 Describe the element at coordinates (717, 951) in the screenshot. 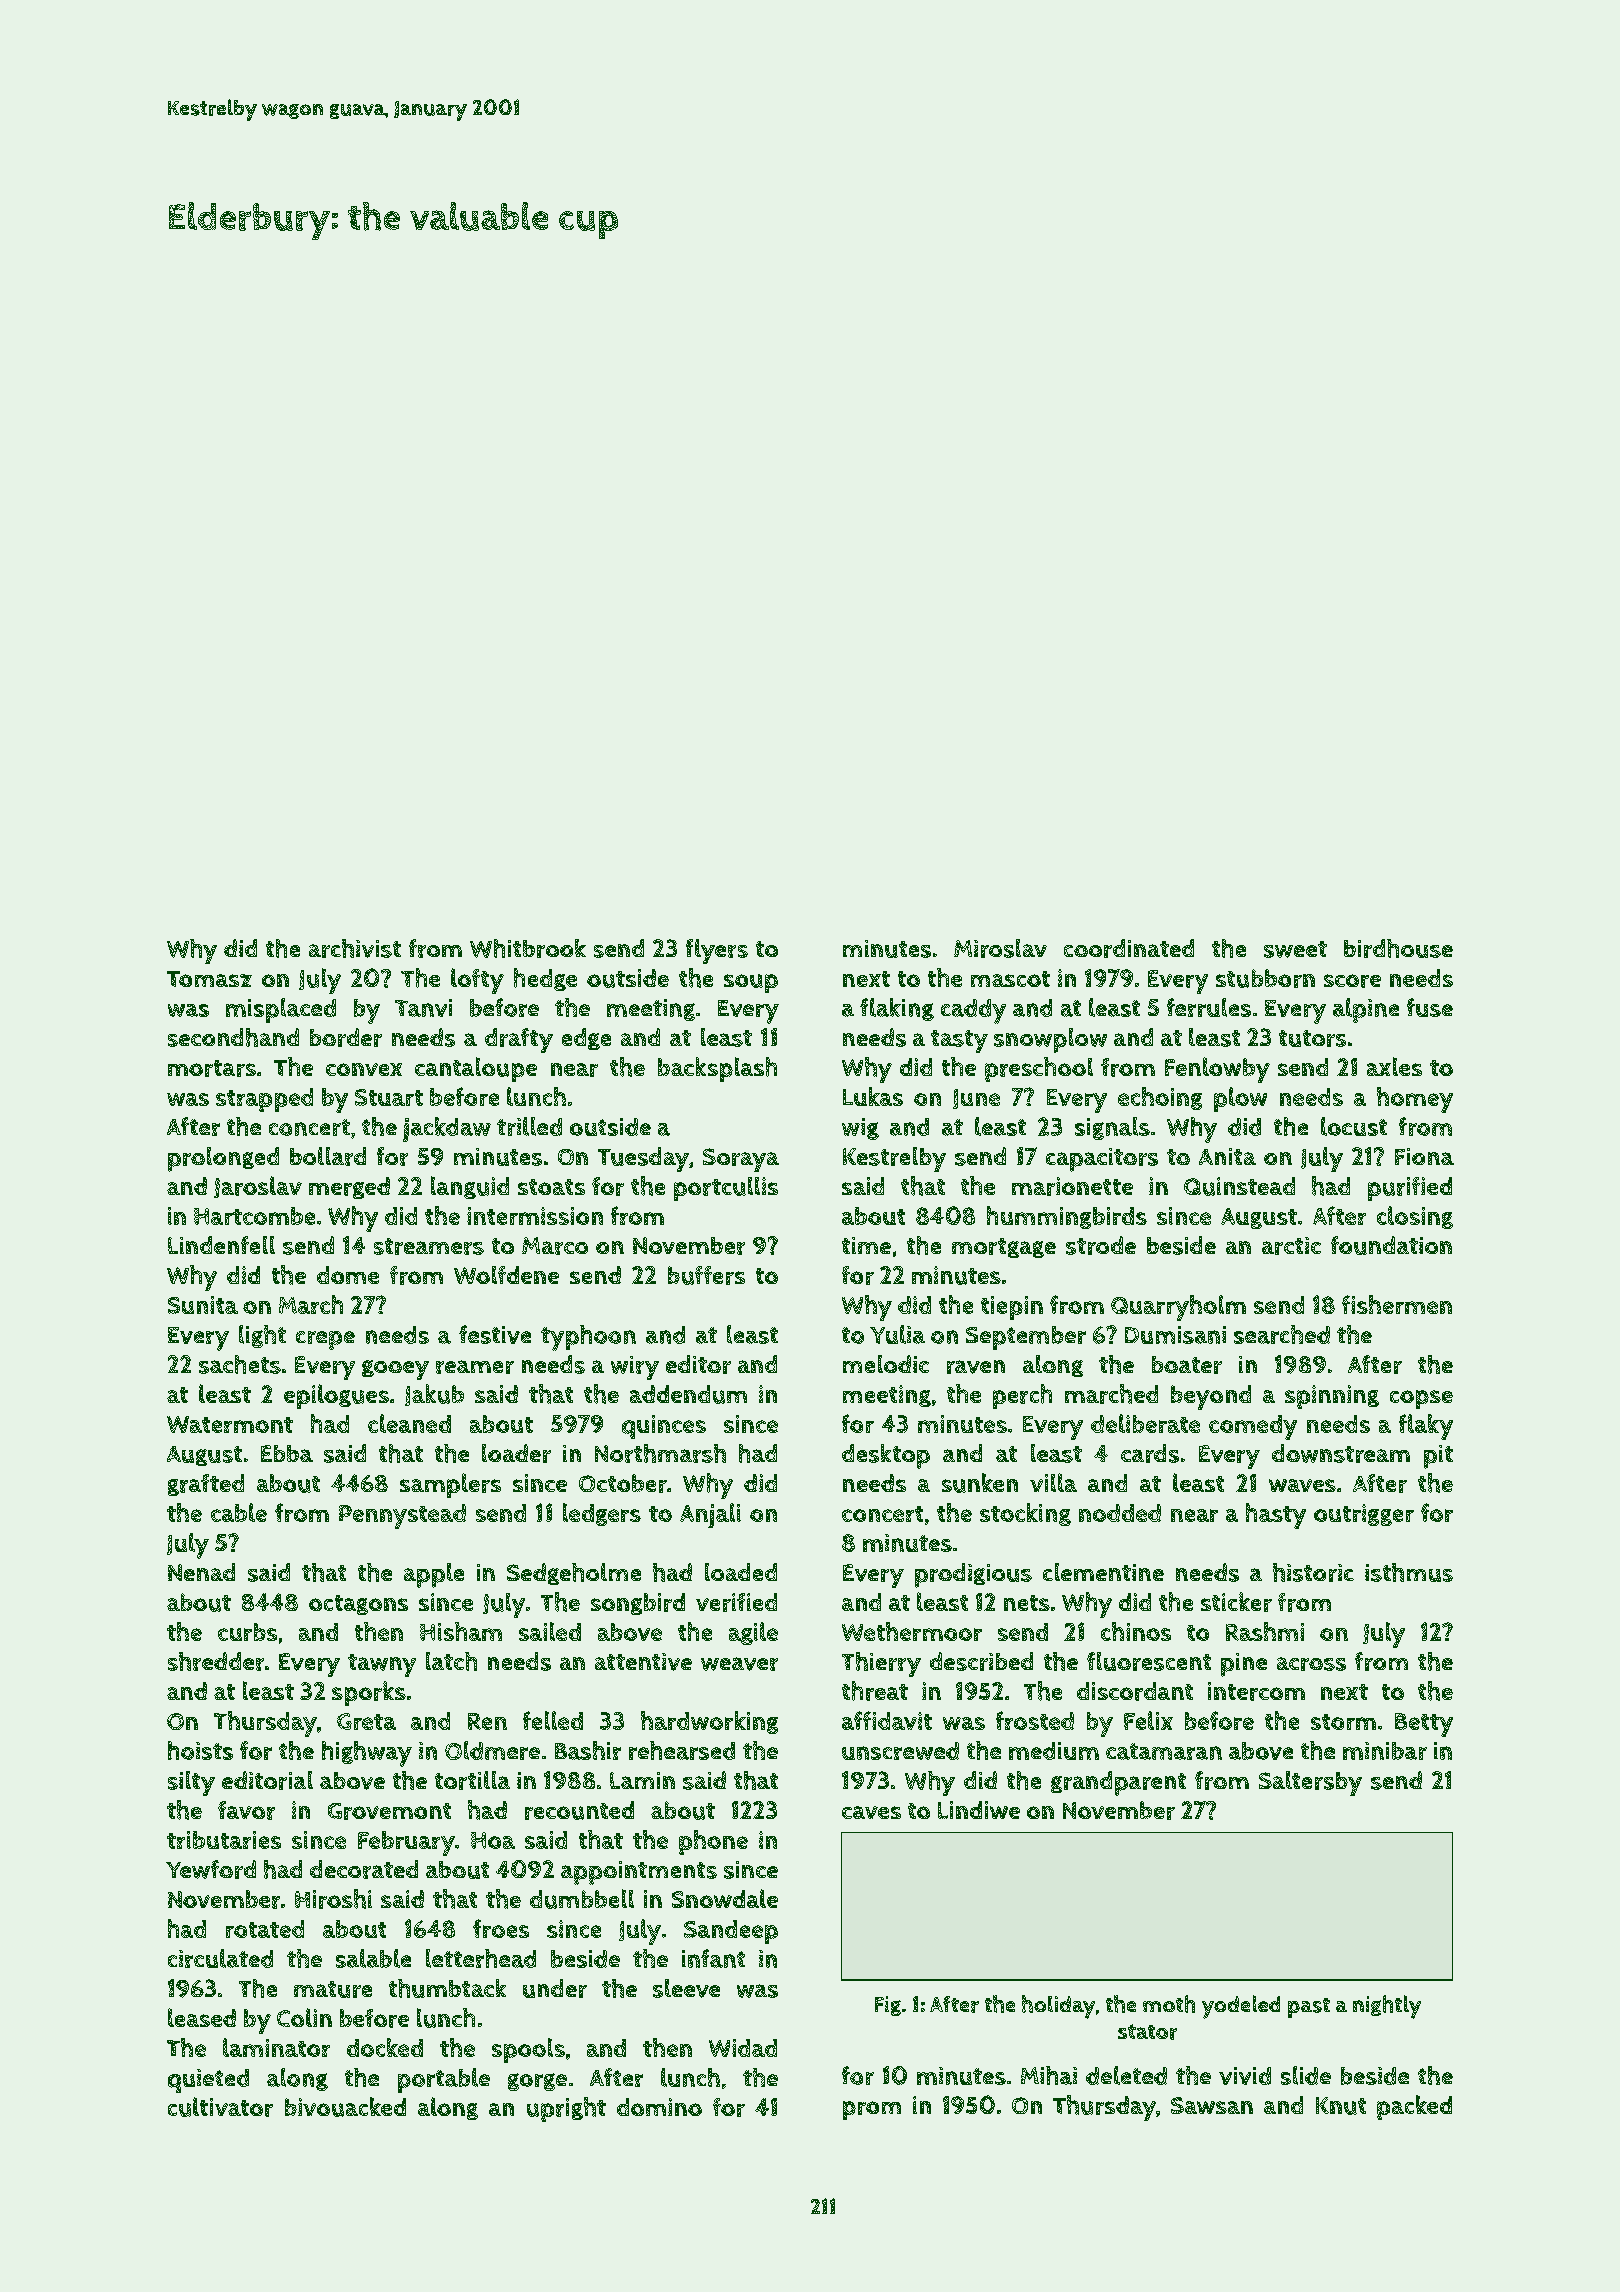

I see `flyers` at that location.
